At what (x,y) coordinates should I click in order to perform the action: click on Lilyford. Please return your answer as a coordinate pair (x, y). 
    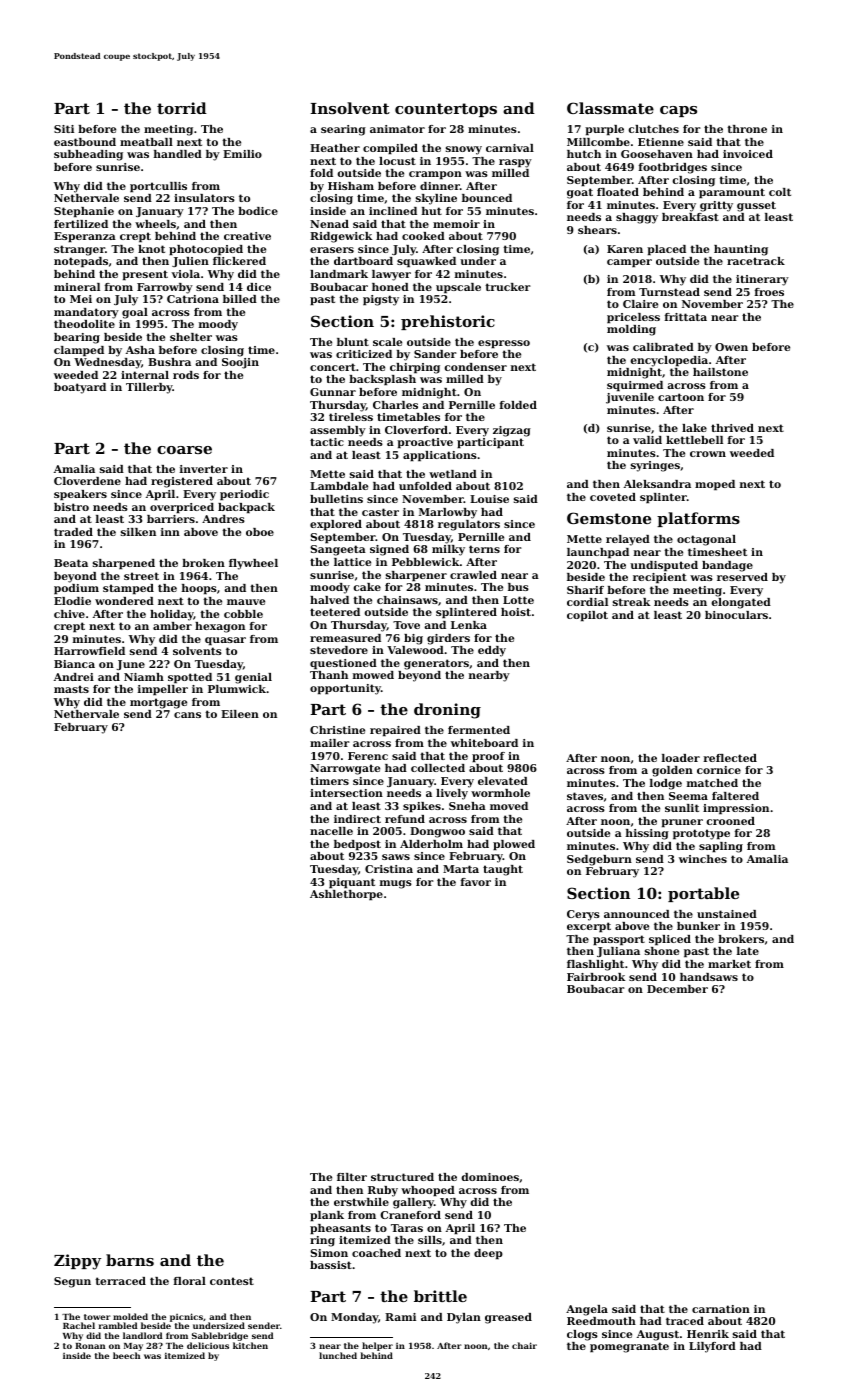
    Looking at the image, I should click on (712, 1347).
